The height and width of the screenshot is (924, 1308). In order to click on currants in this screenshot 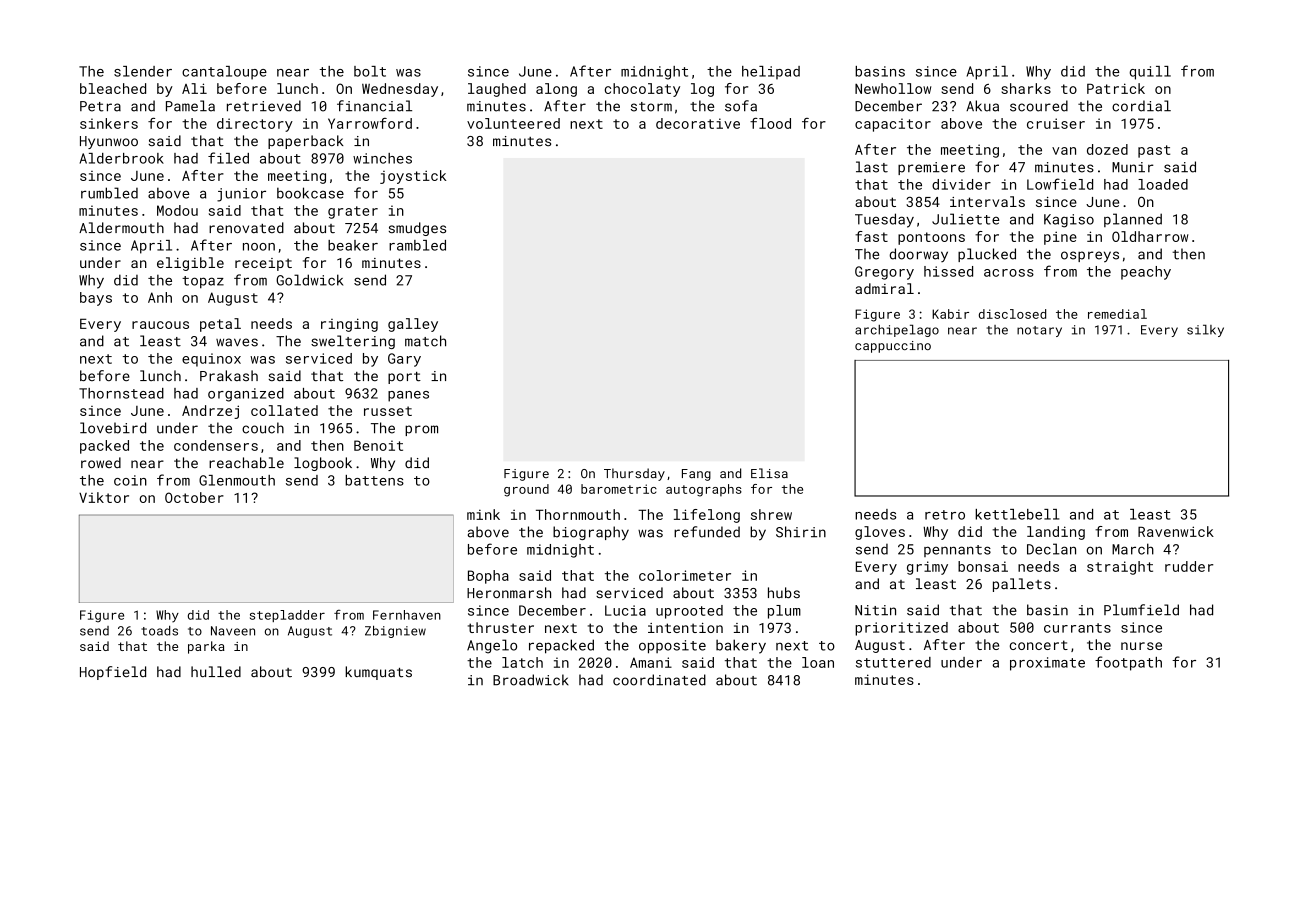, I will do `click(1077, 628)`.
